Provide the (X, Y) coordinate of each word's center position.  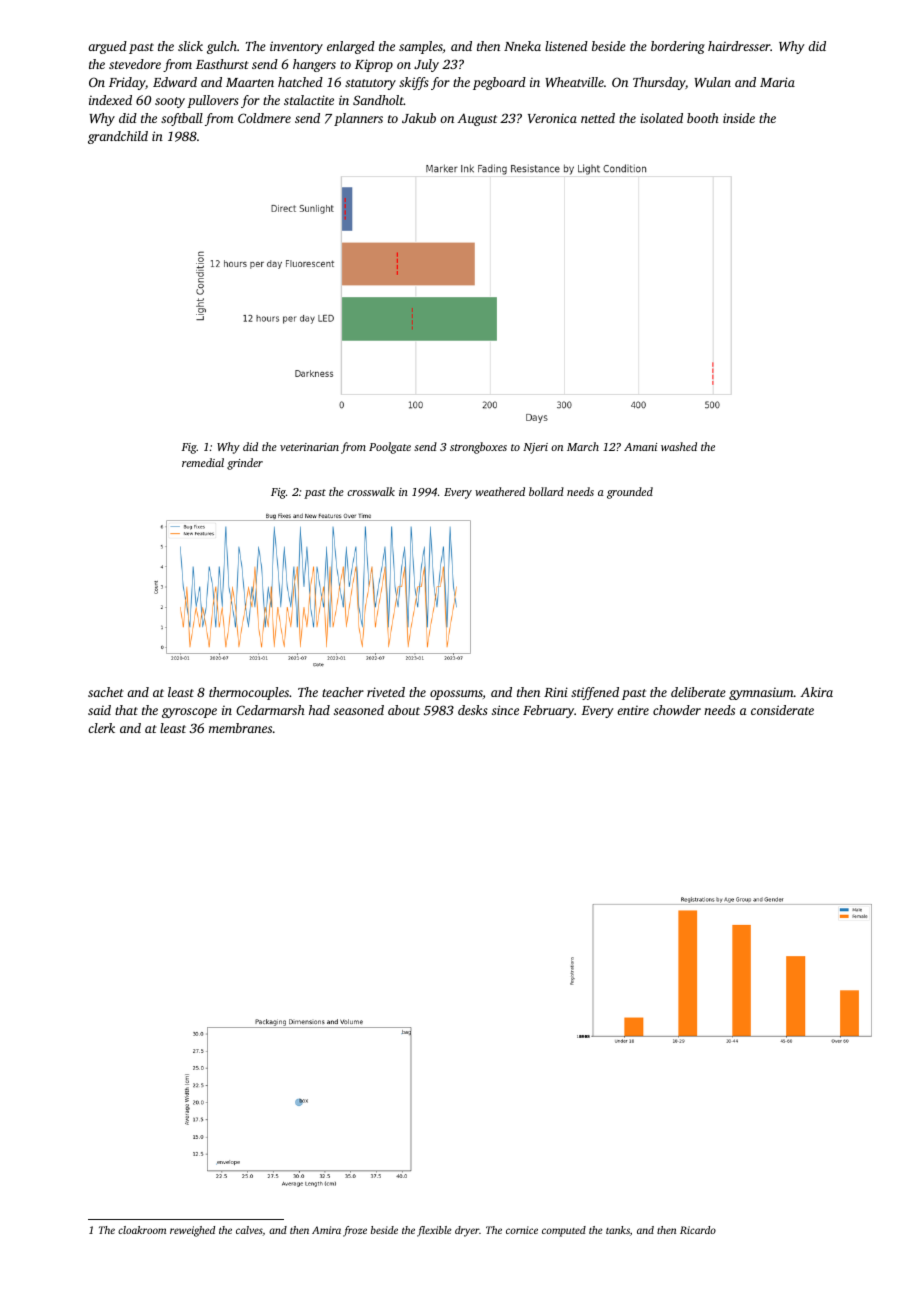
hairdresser (739, 46)
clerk (101, 728)
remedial (203, 462)
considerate (782, 710)
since (505, 710)
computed (564, 1231)
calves (249, 1230)
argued (107, 47)
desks (473, 710)
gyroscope (189, 713)
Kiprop (374, 65)
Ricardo (698, 1230)
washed (679, 446)
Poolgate (390, 448)
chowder (677, 710)
